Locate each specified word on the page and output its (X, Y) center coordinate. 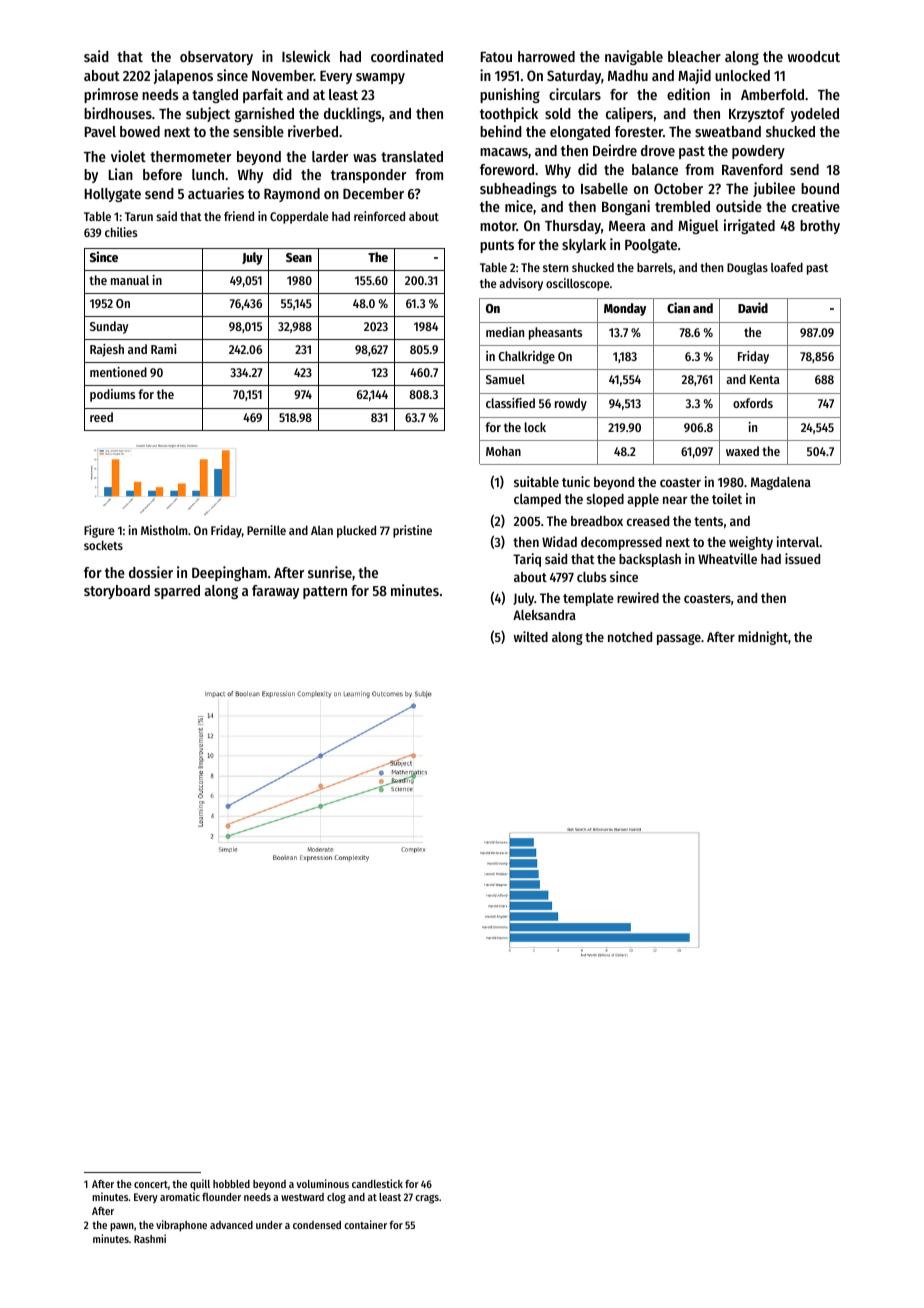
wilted (531, 636)
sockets (103, 545)
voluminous (322, 1183)
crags (427, 1199)
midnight (763, 638)
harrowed (546, 56)
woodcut (814, 56)
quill (200, 1185)
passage (679, 639)
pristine (412, 531)
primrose (111, 95)
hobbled (231, 1184)
